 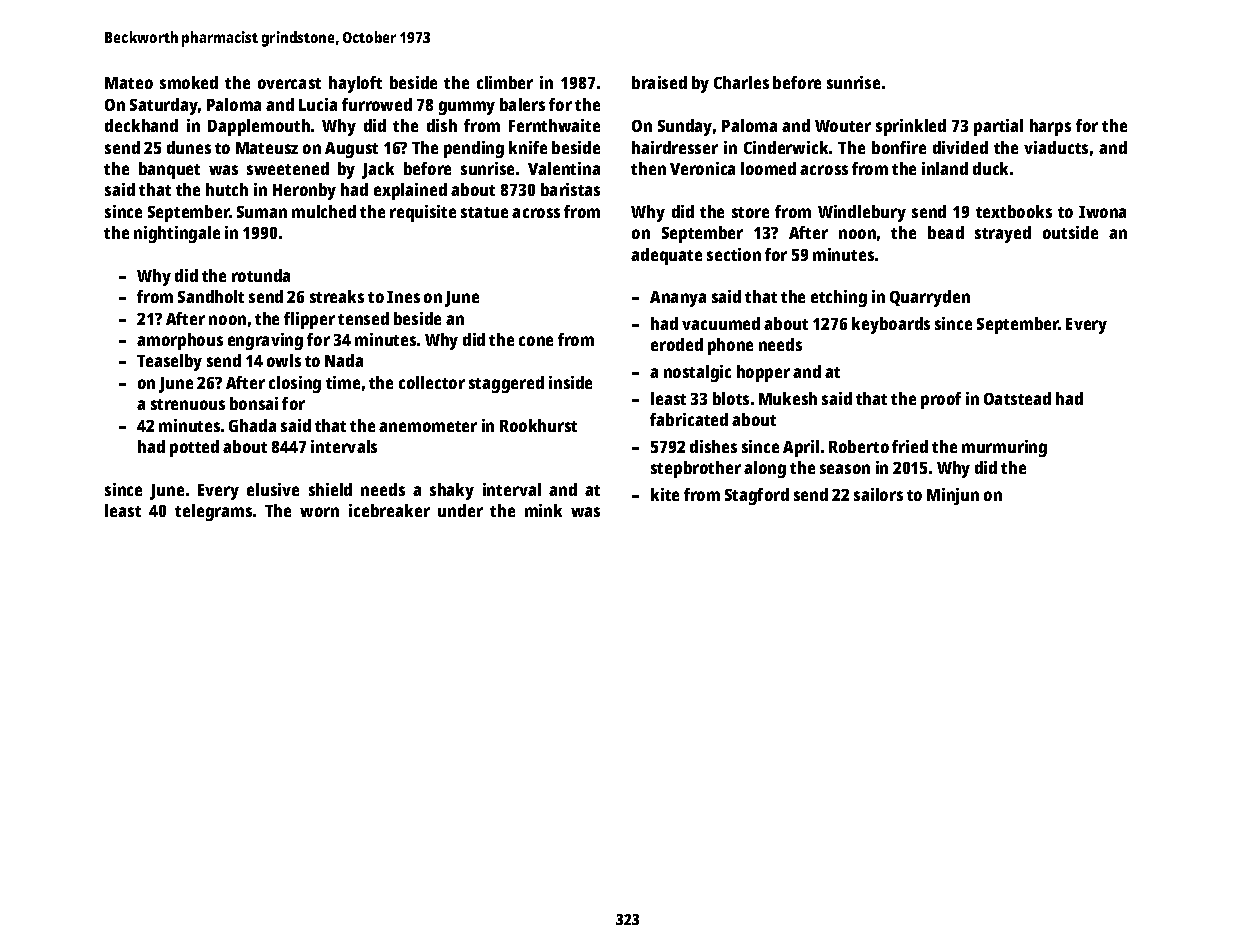 What do you see at coordinates (570, 382) in the screenshot?
I see `inside` at bounding box center [570, 382].
